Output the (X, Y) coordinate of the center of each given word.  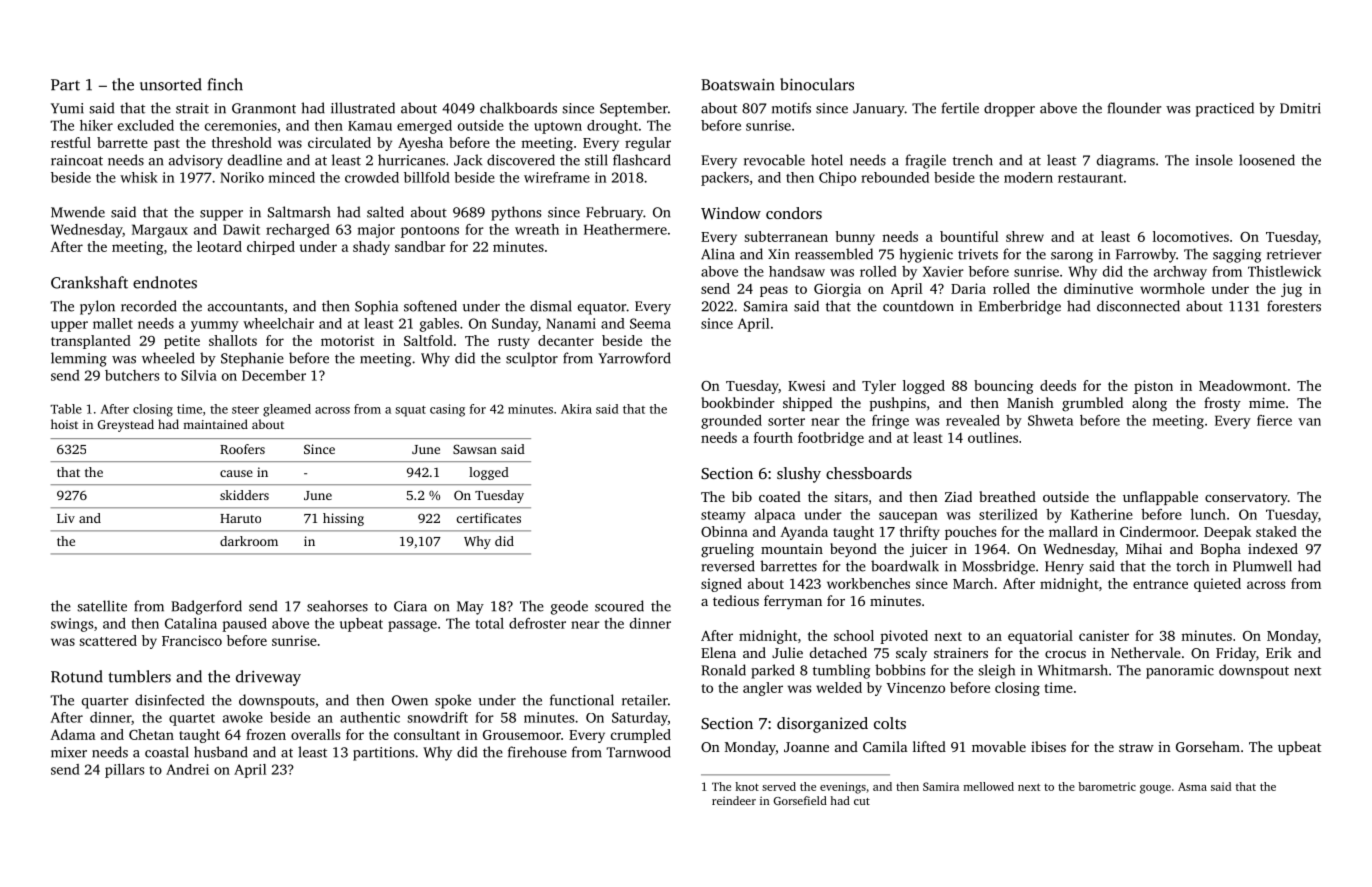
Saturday (640, 719)
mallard (1073, 531)
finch (225, 84)
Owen (410, 700)
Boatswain (738, 85)
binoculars (817, 84)
